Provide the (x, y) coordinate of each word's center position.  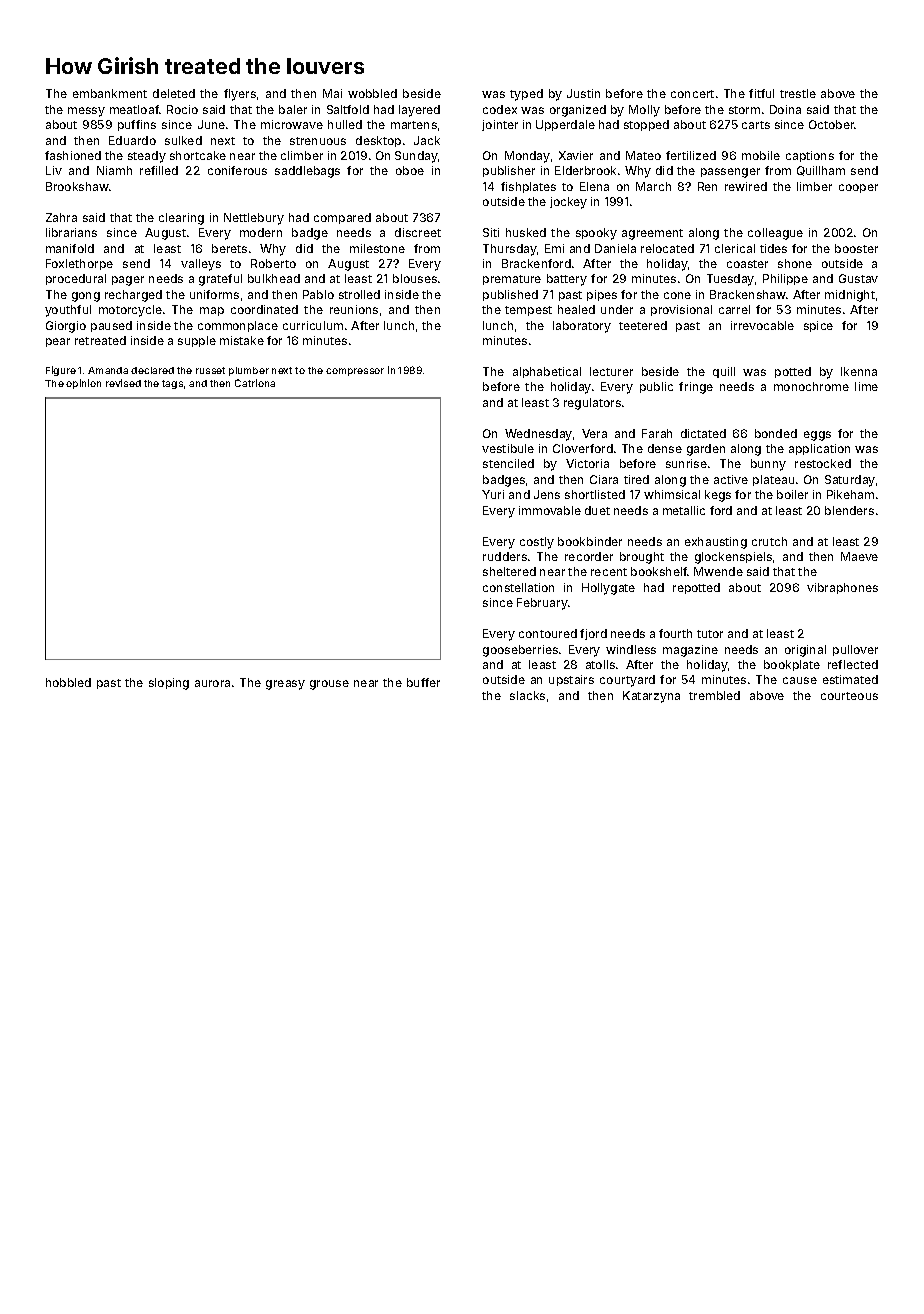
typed (526, 95)
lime (866, 386)
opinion (83, 384)
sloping (169, 684)
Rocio (182, 109)
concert (692, 94)
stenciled (508, 463)
